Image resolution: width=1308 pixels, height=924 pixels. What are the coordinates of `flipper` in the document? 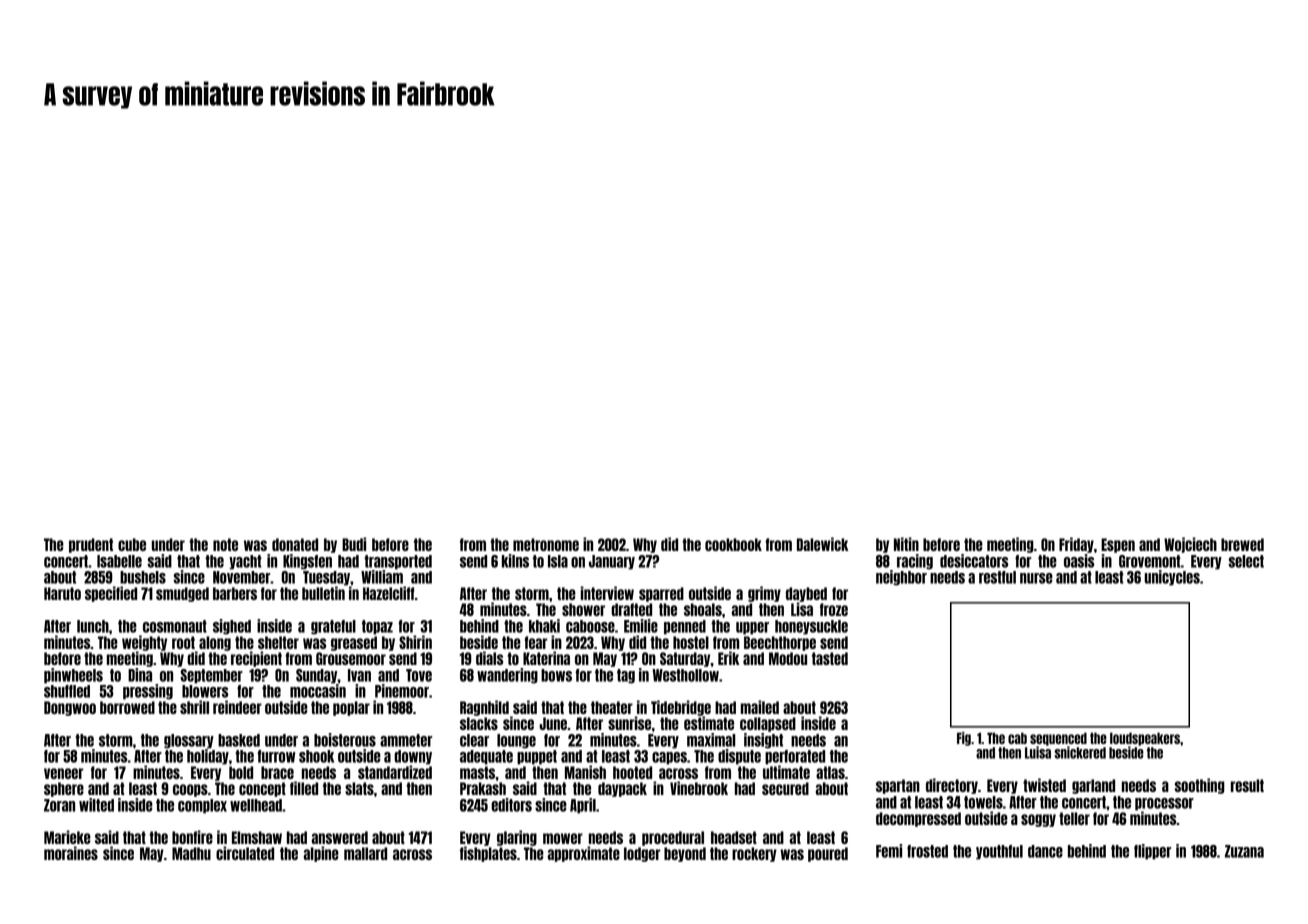 It's located at (1152, 852).
